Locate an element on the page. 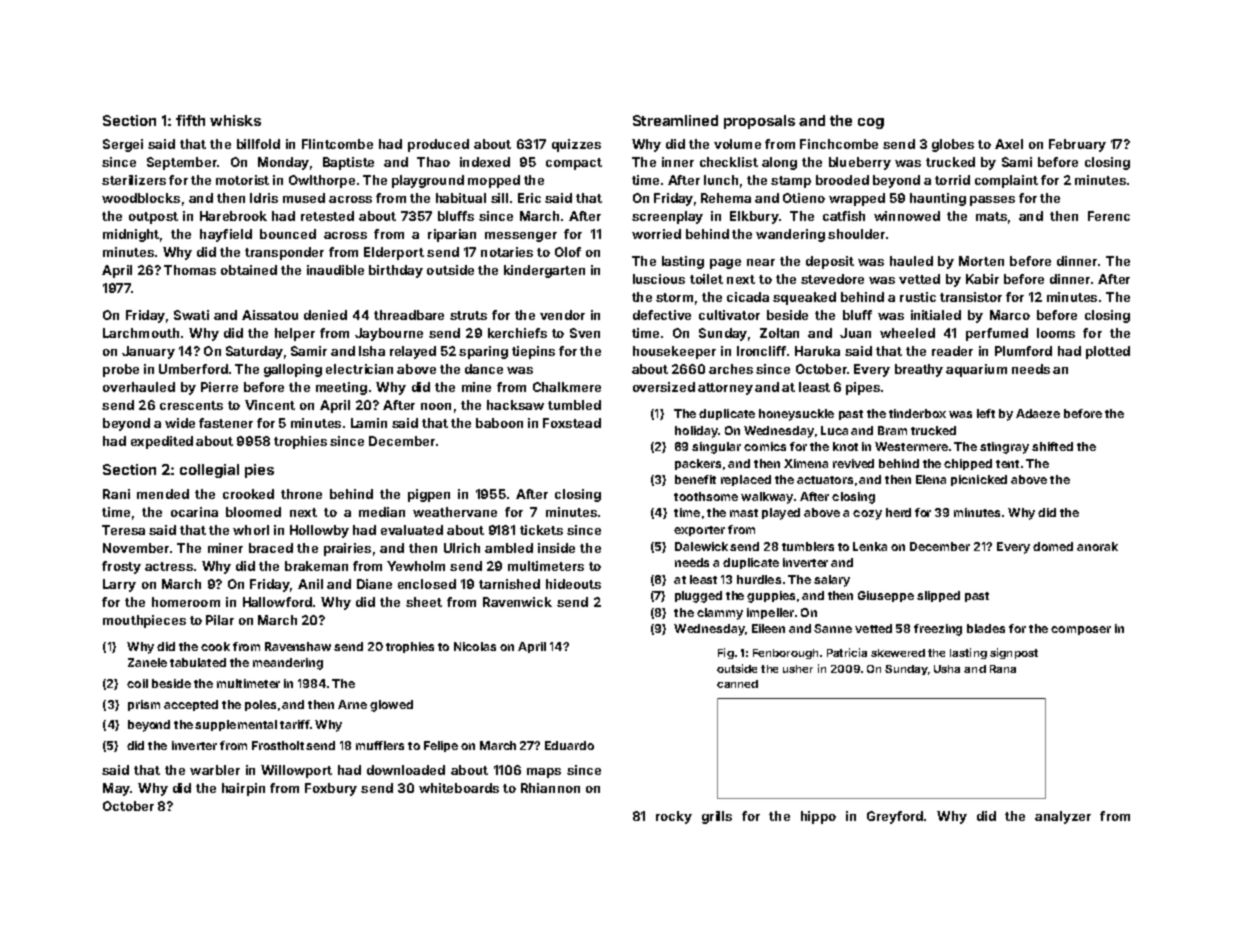 The image size is (1233, 952). inside is located at coordinates (556, 548).
